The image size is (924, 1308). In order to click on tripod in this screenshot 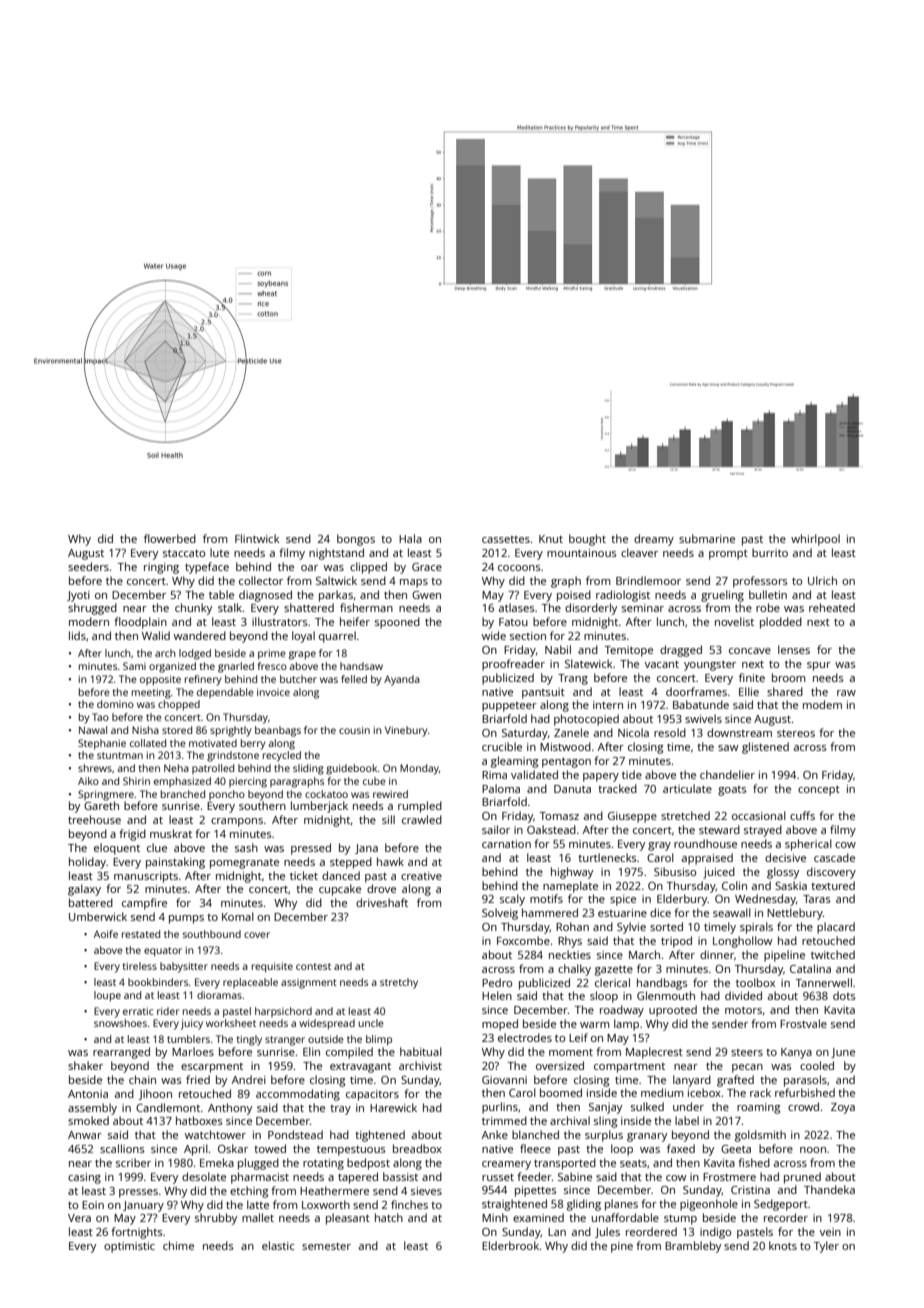, I will do `click(676, 942)`.
